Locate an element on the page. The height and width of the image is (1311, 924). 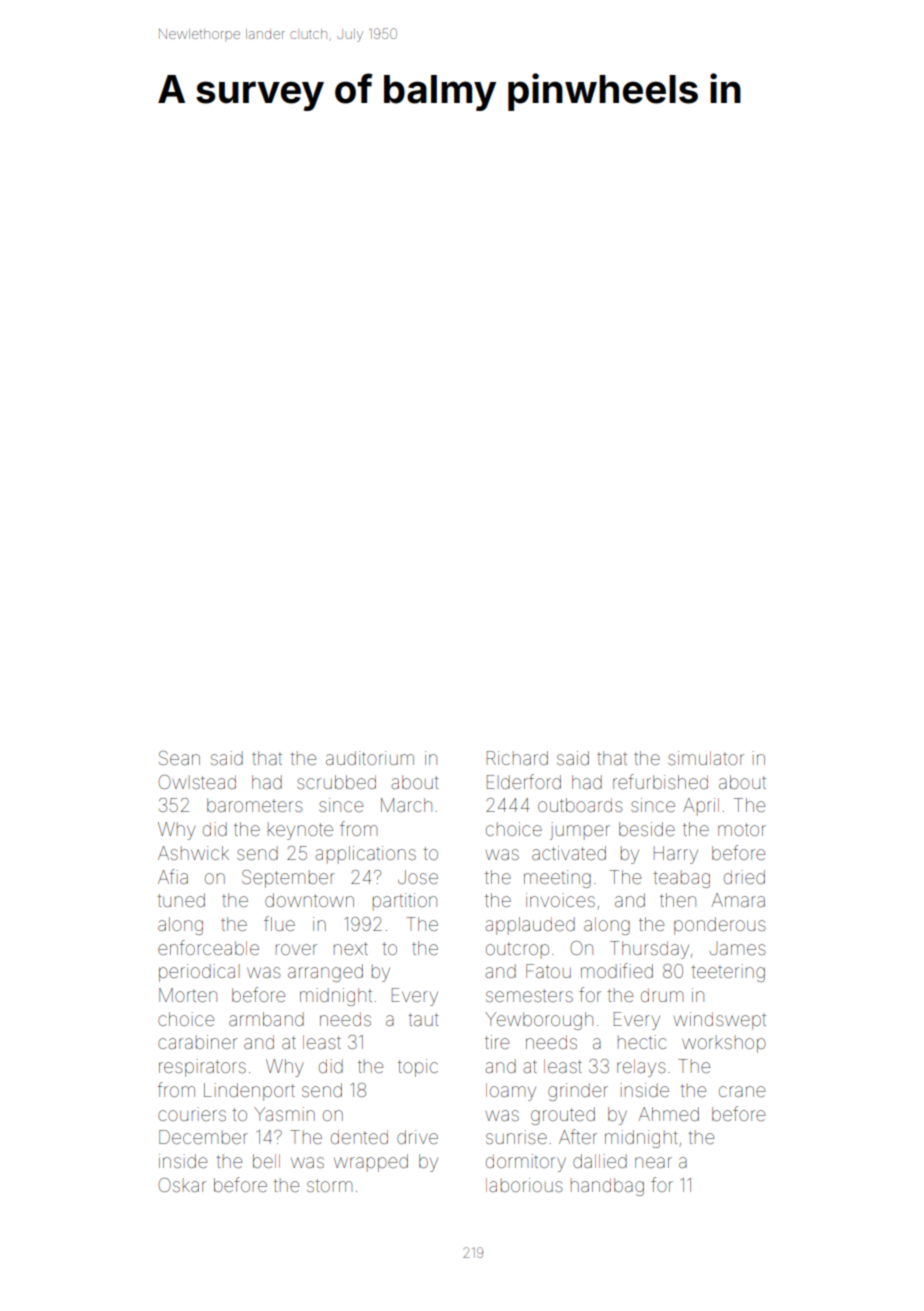
Afia is located at coordinates (173, 876).
